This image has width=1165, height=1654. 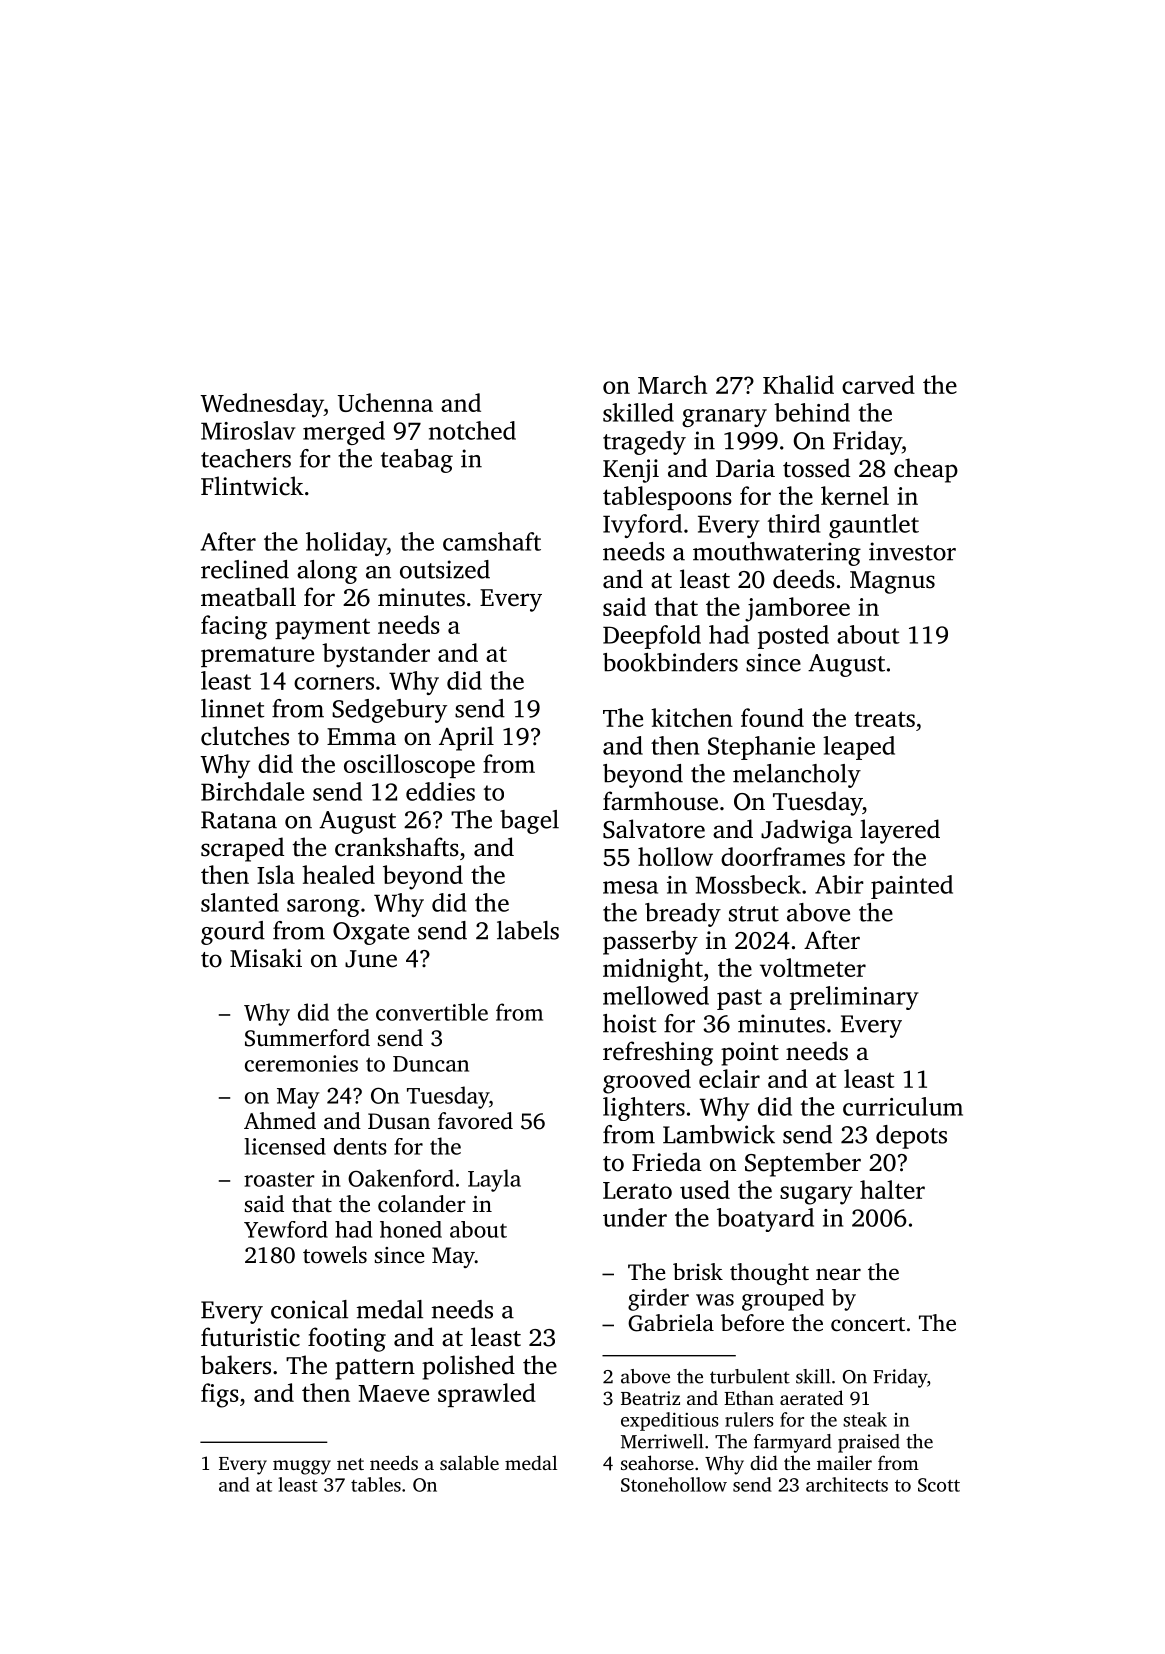 I want to click on bakers, so click(x=236, y=1365).
